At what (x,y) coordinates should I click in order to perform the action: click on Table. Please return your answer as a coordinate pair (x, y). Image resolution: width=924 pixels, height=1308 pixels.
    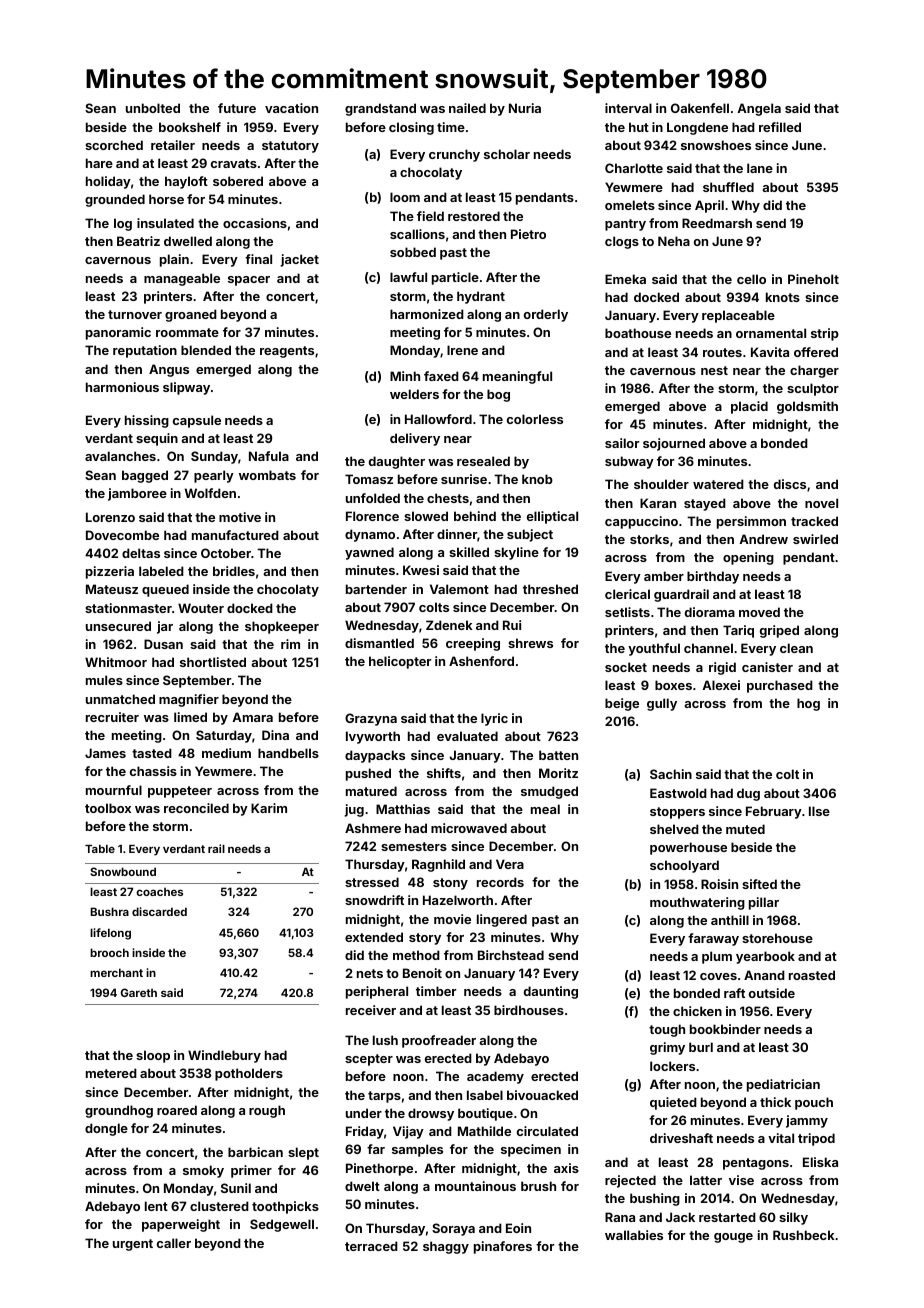
    Looking at the image, I should click on (100, 849).
